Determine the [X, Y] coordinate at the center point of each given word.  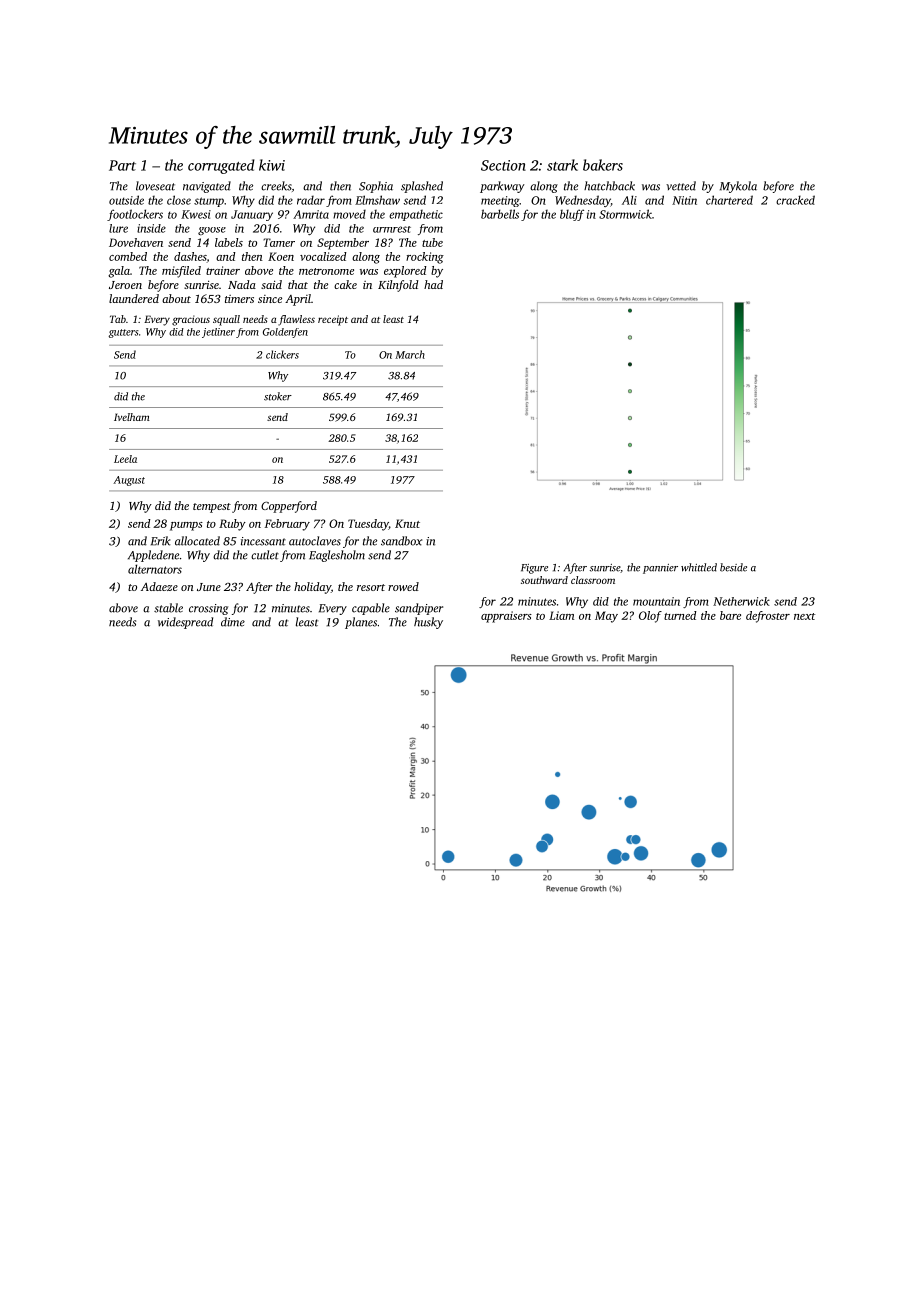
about [176, 298]
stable [168, 608]
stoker [278, 396]
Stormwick [625, 214]
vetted [681, 186]
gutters [123, 333]
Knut [407, 523]
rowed [403, 586]
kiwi [272, 165]
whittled [699, 567]
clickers [282, 354]
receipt [333, 320]
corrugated [221, 166]
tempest [212, 508]
